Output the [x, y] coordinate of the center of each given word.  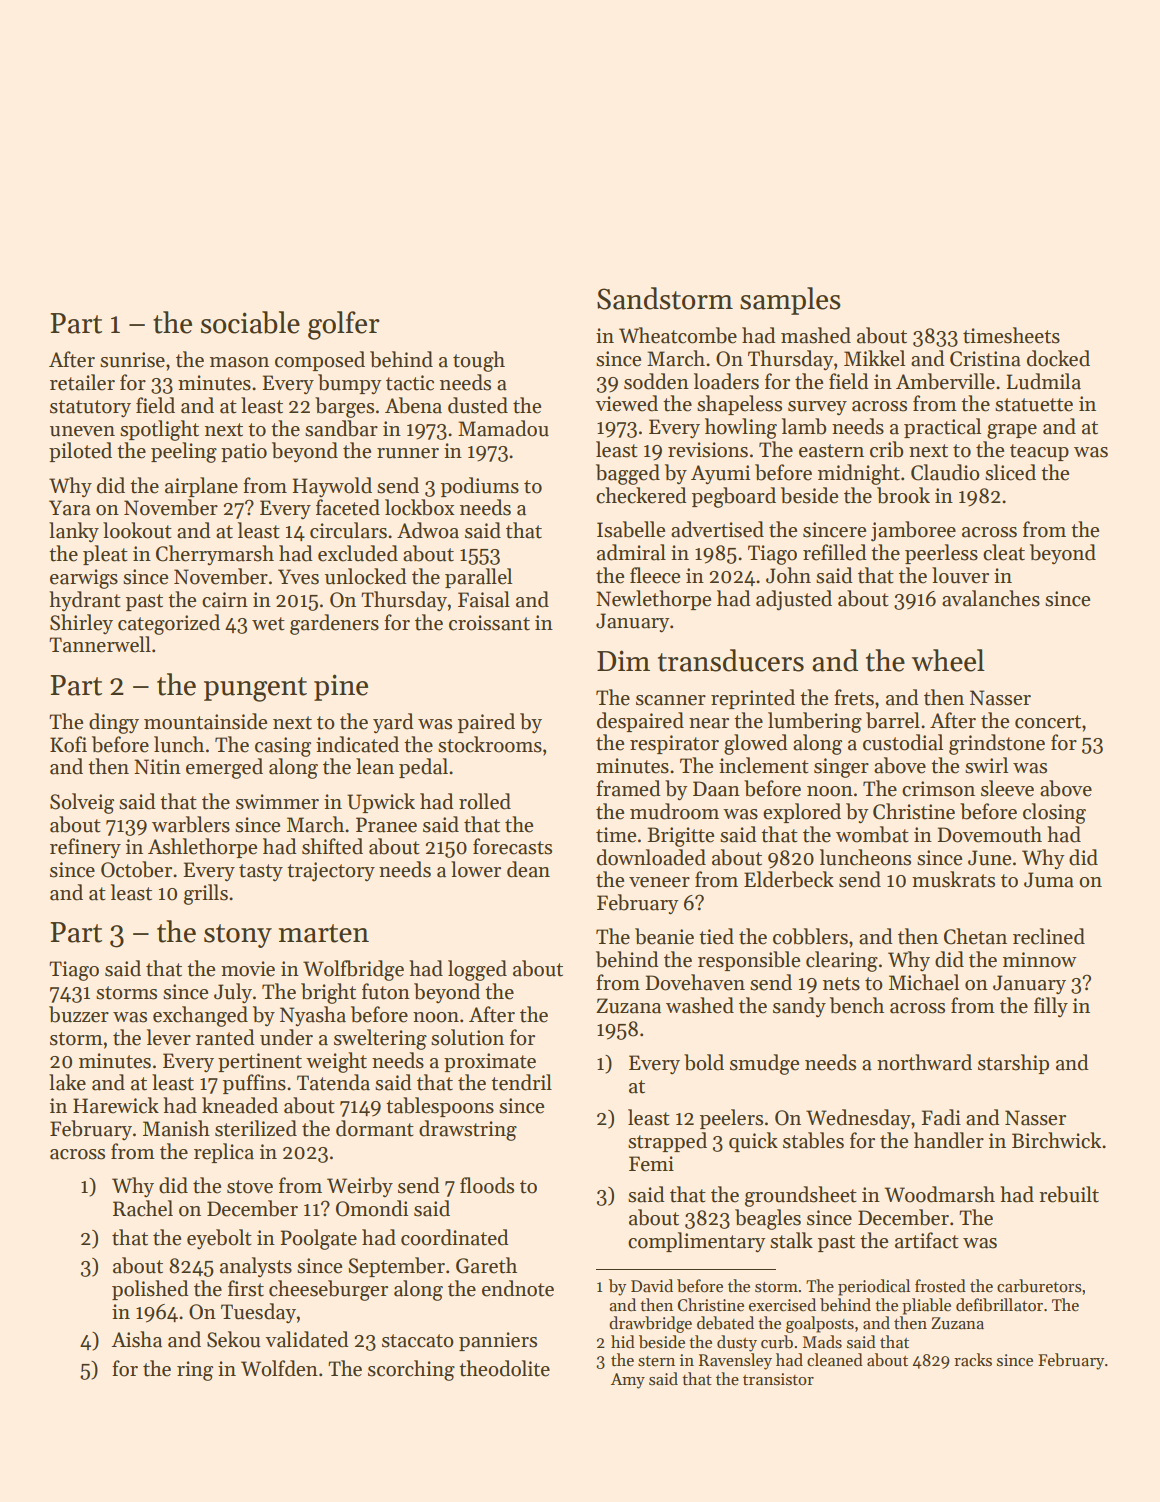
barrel [893, 720]
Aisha [136, 1339]
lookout [137, 530]
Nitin [157, 767]
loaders [726, 381]
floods [487, 1185]
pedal [423, 768]
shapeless [739, 405]
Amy [628, 1381]
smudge [764, 1064]
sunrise [132, 360]
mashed [816, 335]
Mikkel [874, 358]
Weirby [360, 1187]
